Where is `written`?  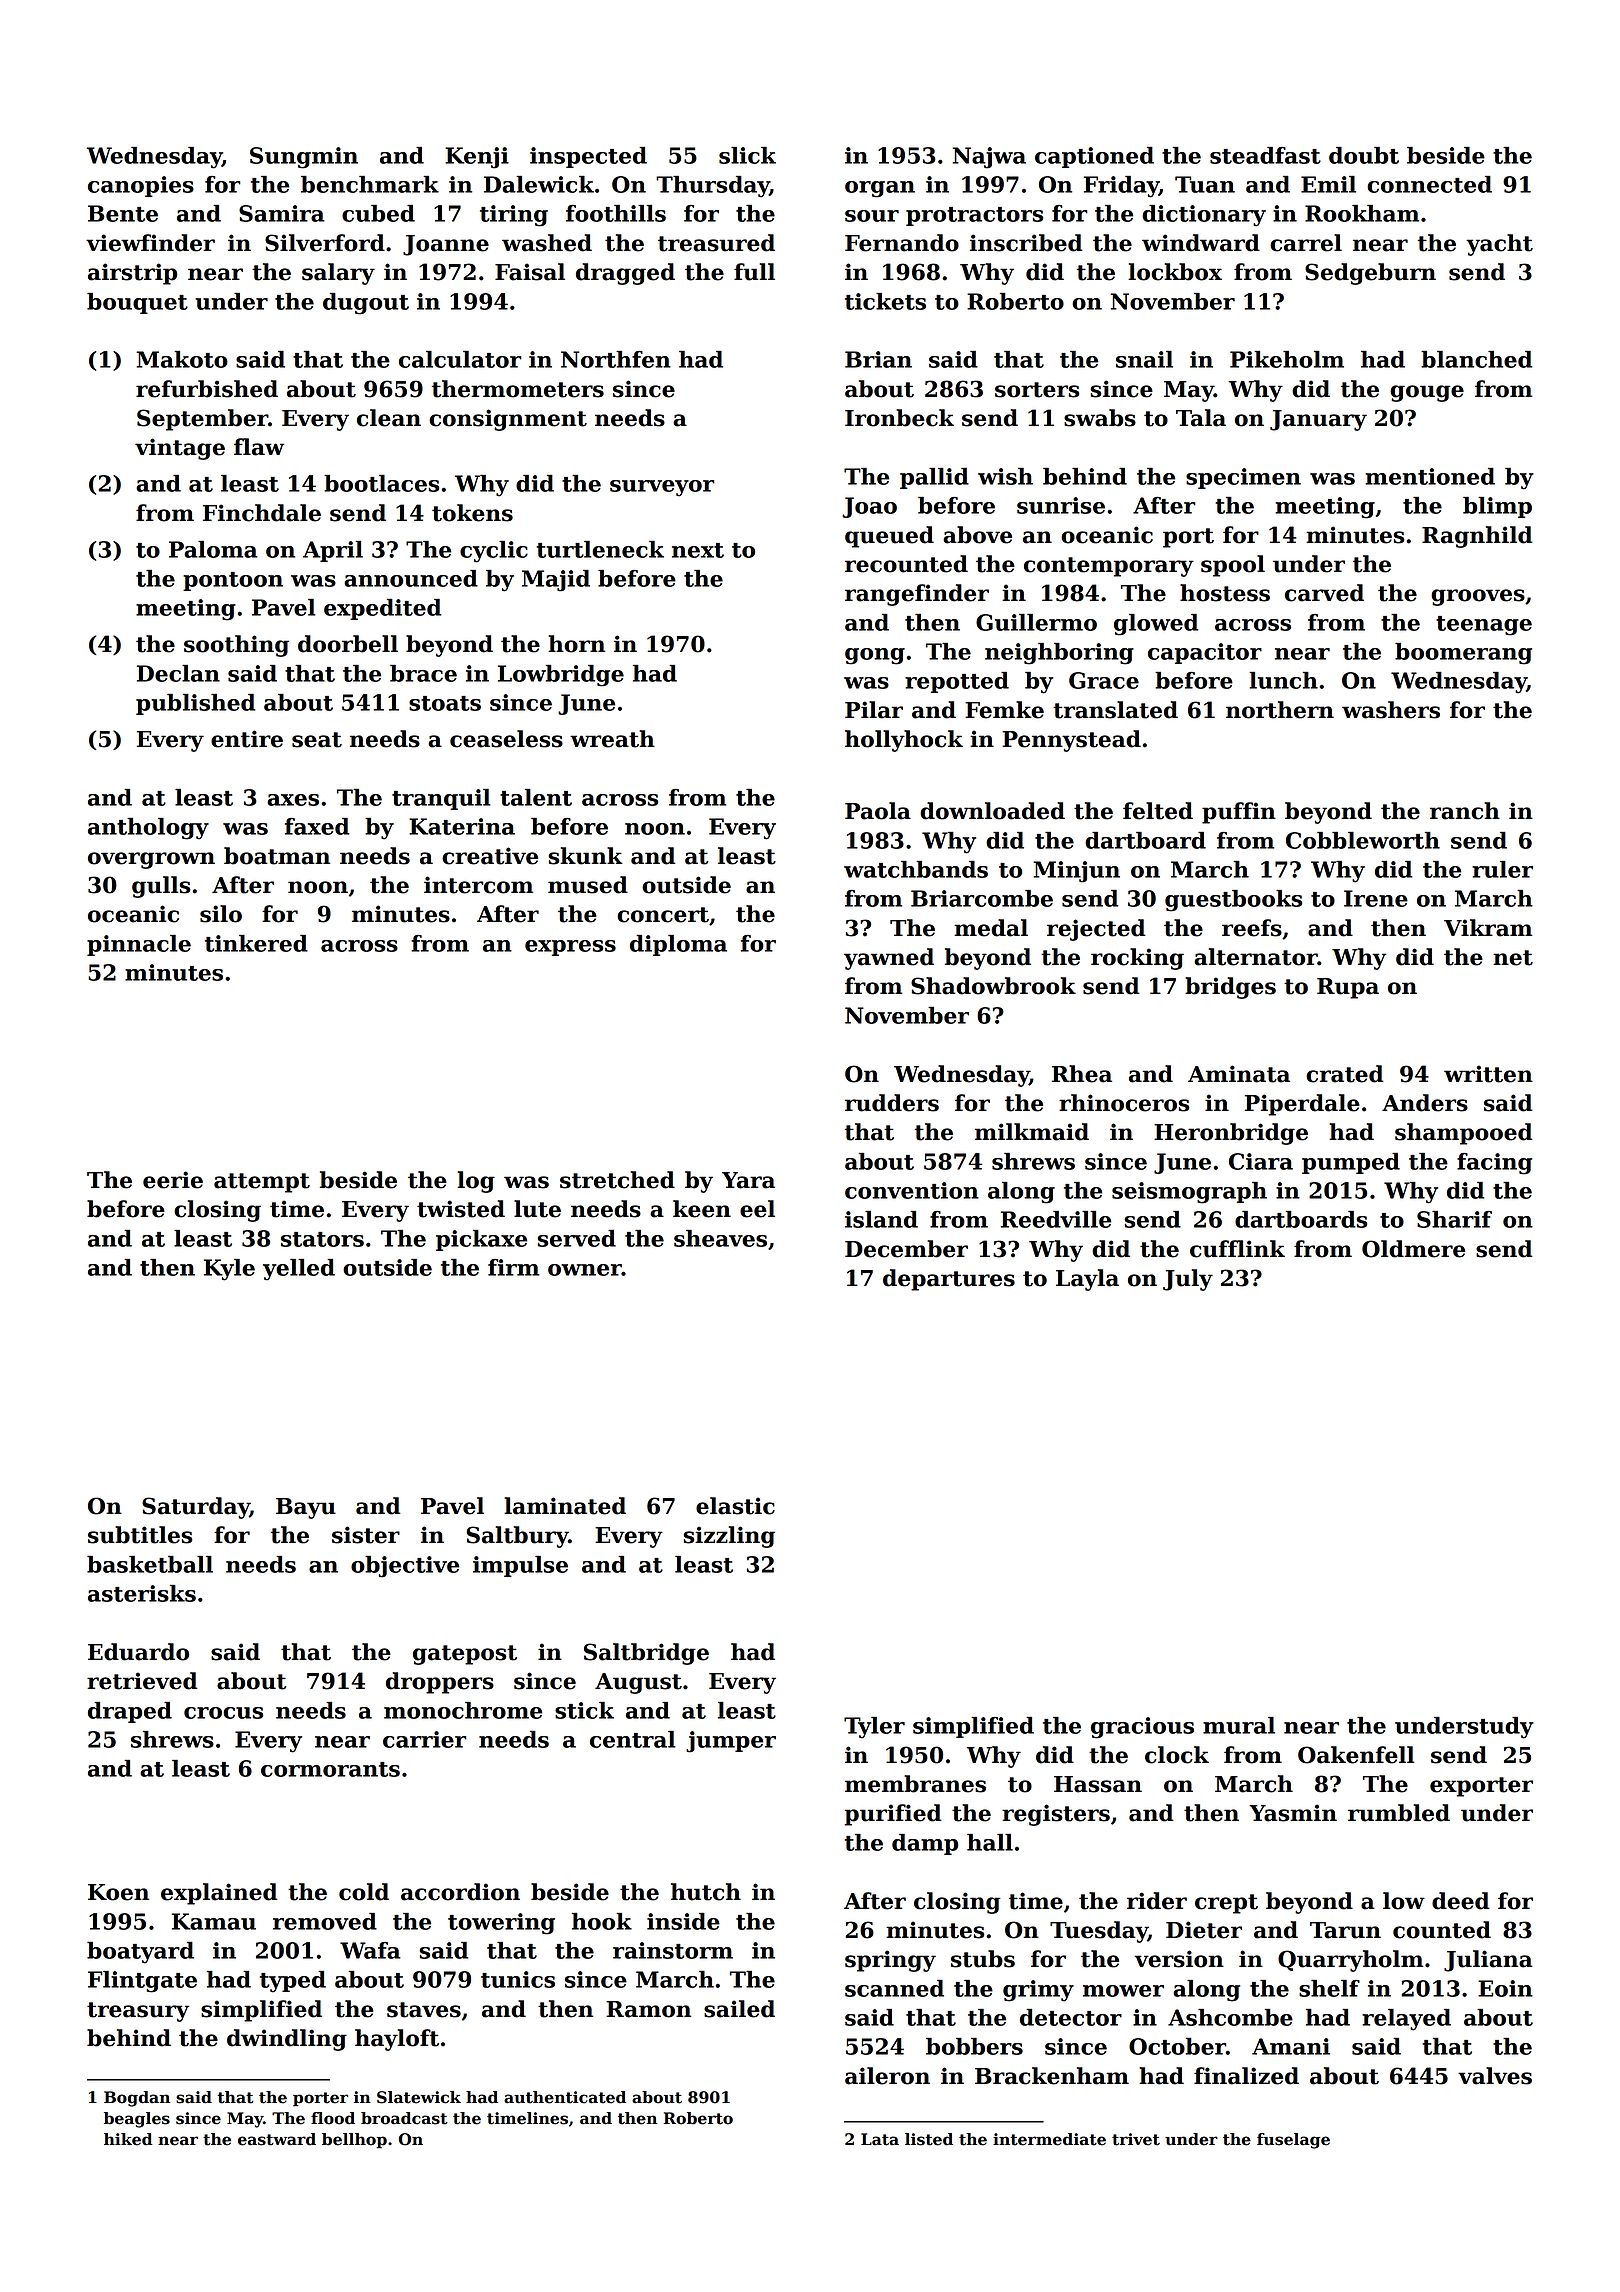
written is located at coordinates (1488, 1074).
